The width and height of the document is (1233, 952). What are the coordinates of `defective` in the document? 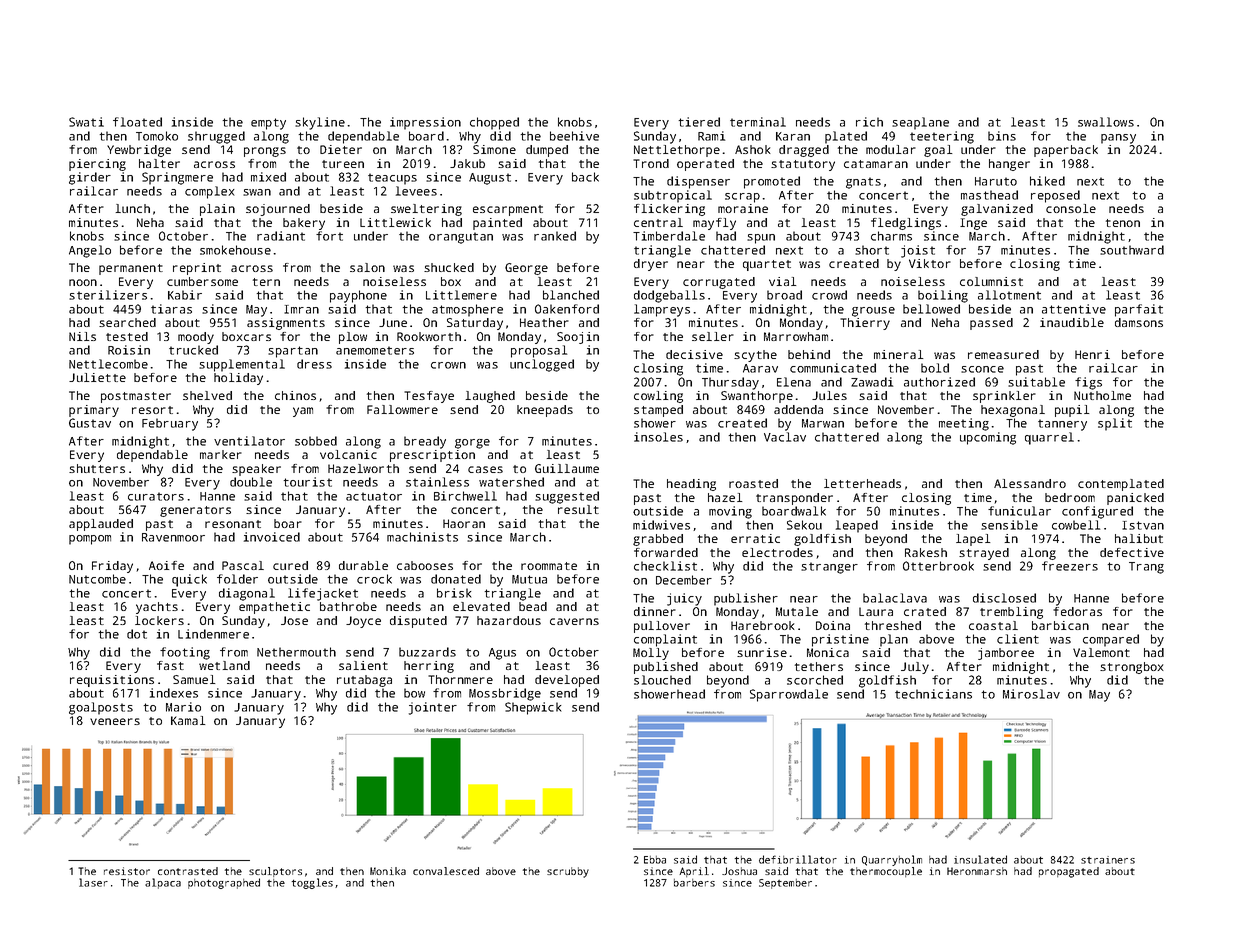 It's located at (1132, 552).
